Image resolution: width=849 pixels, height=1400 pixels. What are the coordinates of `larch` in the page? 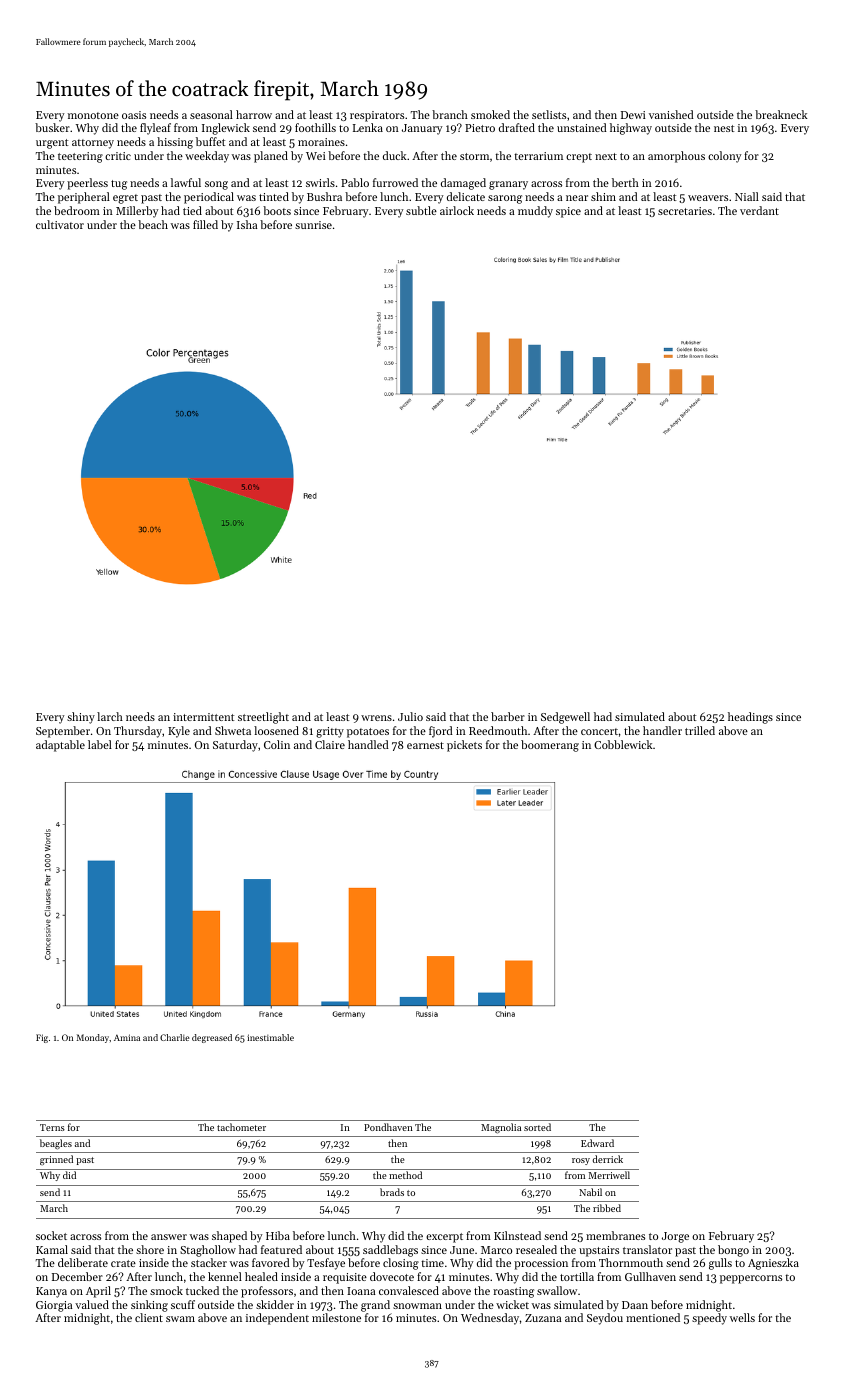 It's located at (110, 716).
